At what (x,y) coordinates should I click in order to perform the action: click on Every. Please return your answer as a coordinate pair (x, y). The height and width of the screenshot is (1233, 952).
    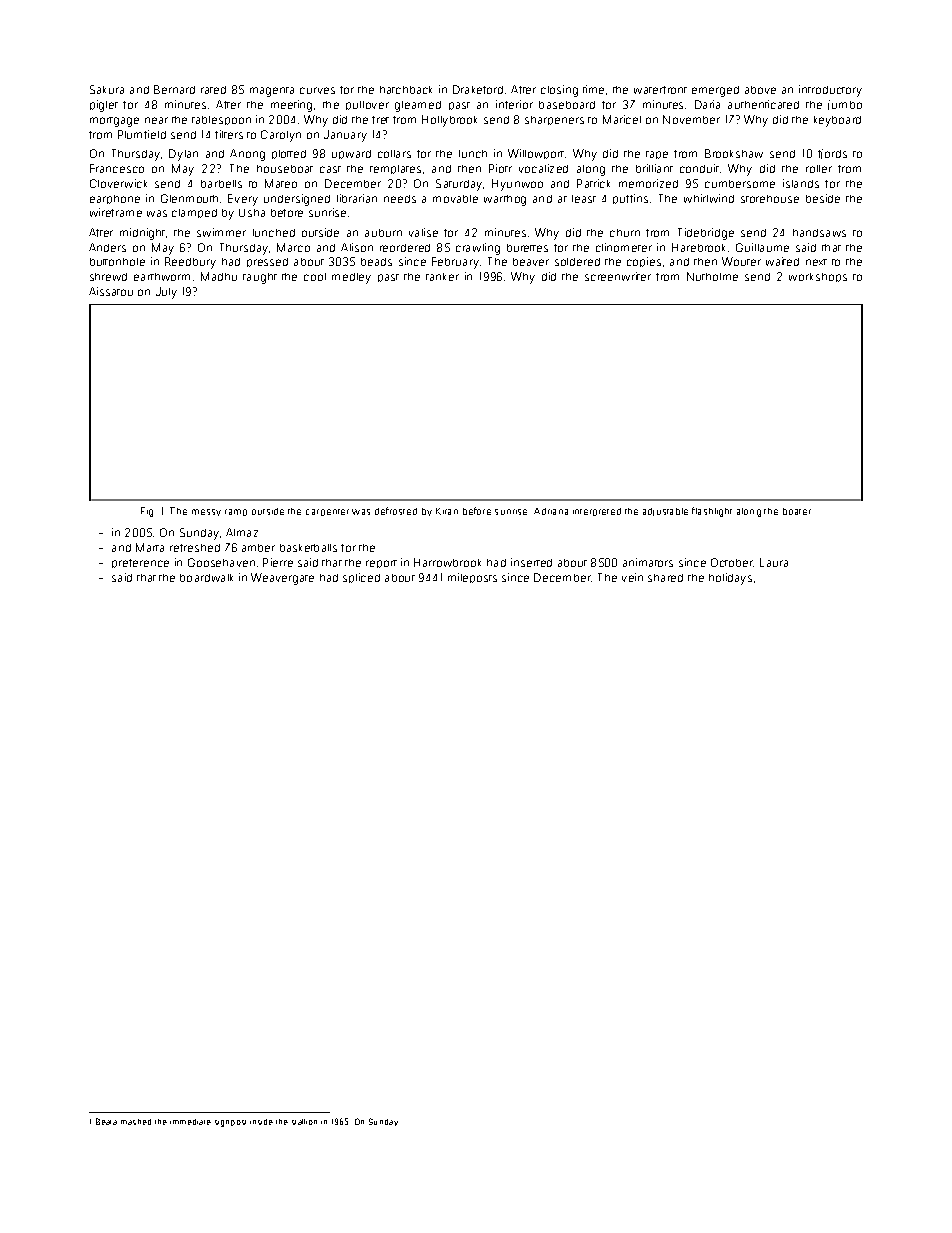
    Looking at the image, I should click on (243, 200).
